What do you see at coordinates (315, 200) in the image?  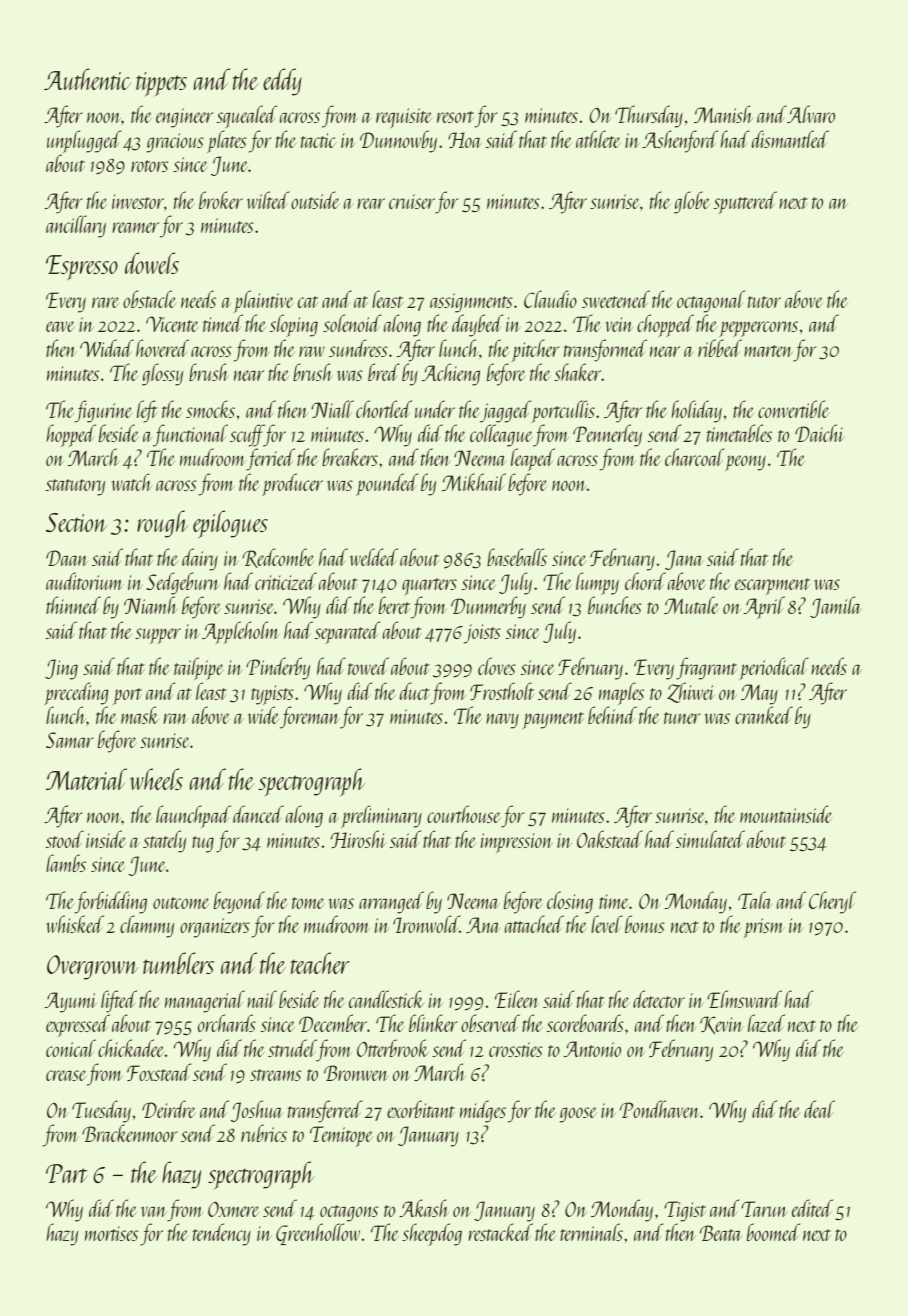 I see `outside` at bounding box center [315, 200].
